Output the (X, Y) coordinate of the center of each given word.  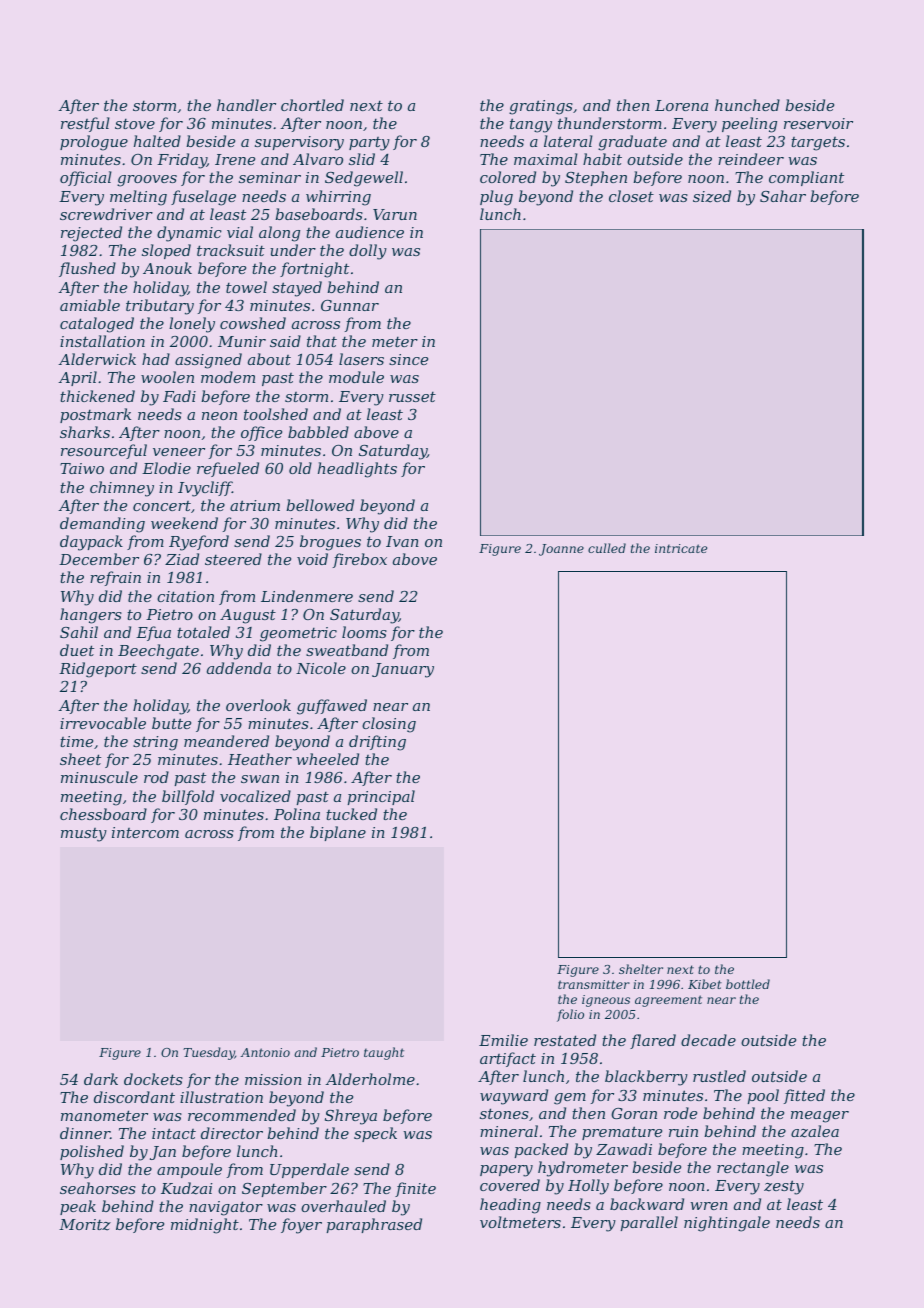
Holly (588, 1187)
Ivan (402, 541)
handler (246, 105)
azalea (815, 1131)
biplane (338, 833)
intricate (681, 548)
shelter (641, 969)
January (403, 670)
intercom (145, 832)
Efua (153, 633)
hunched (747, 105)
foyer (301, 1226)
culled (607, 548)
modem (228, 377)
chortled (312, 105)
